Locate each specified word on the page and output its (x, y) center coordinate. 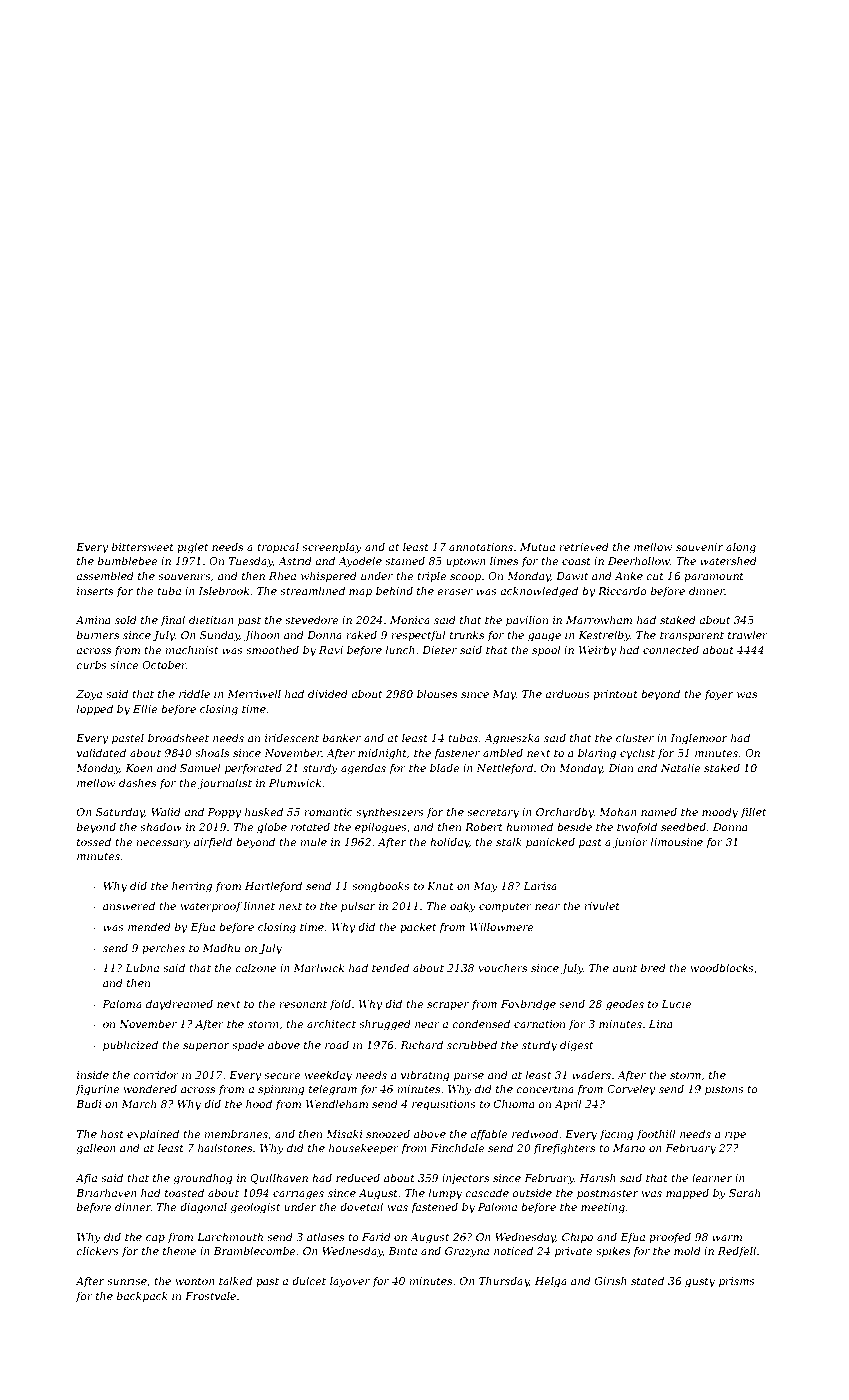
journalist (225, 784)
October (164, 665)
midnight (382, 754)
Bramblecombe (254, 1251)
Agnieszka (512, 739)
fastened (434, 1208)
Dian (620, 768)
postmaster (607, 1194)
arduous (567, 694)
